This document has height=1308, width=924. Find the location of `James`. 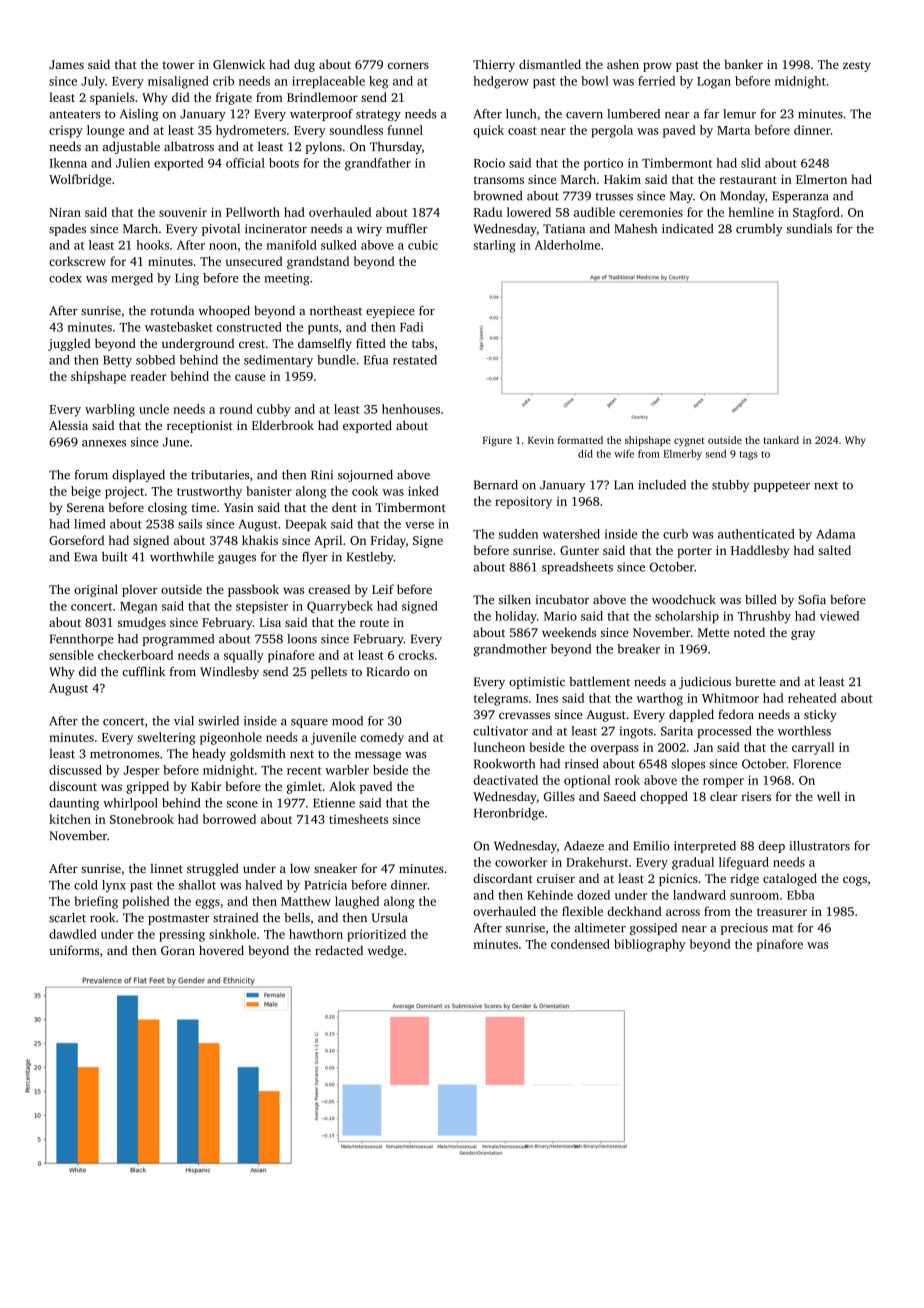

James is located at coordinates (66, 64).
